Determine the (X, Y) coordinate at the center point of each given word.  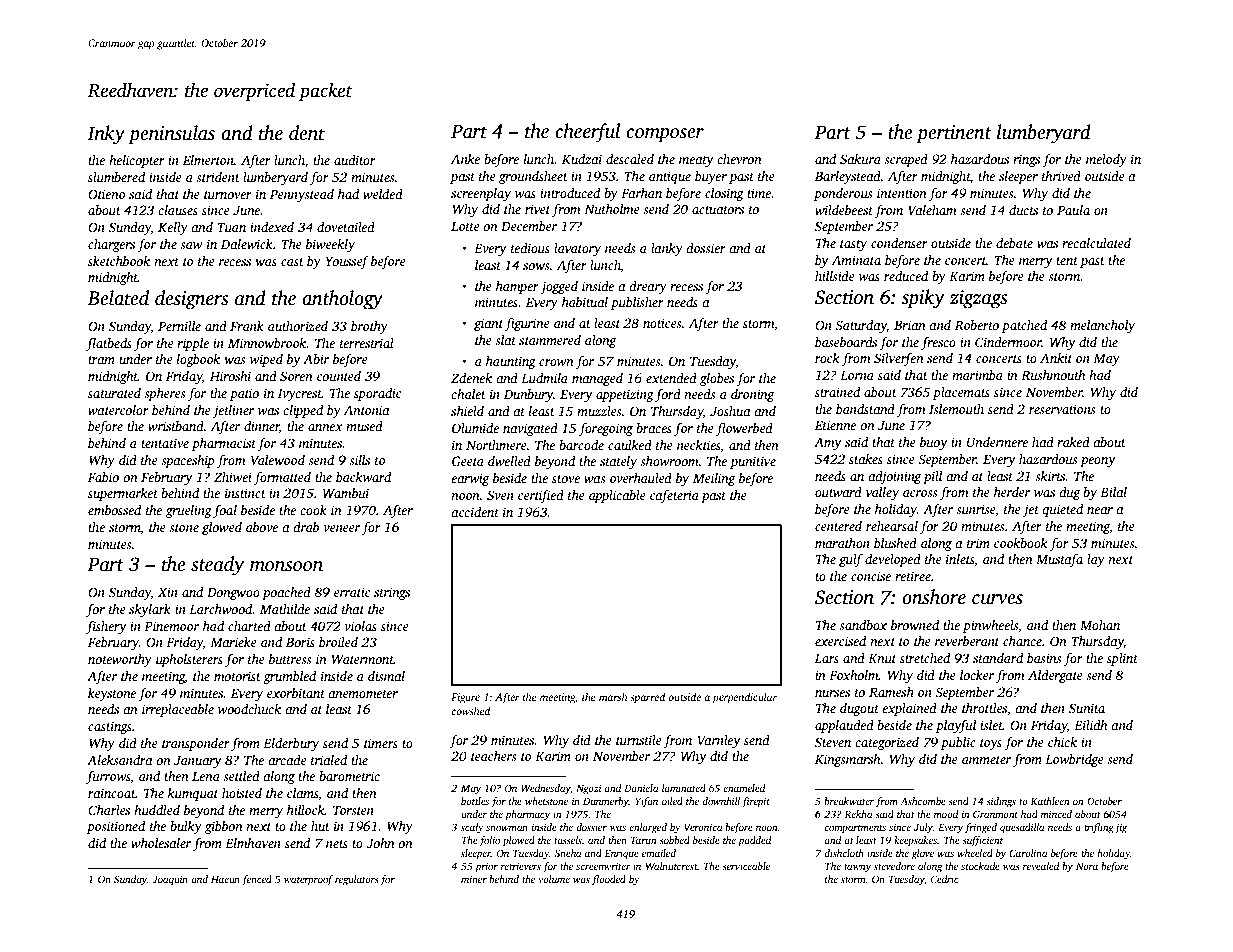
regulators (357, 880)
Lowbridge (1074, 760)
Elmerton (208, 160)
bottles (475, 801)
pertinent (954, 134)
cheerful (587, 133)
